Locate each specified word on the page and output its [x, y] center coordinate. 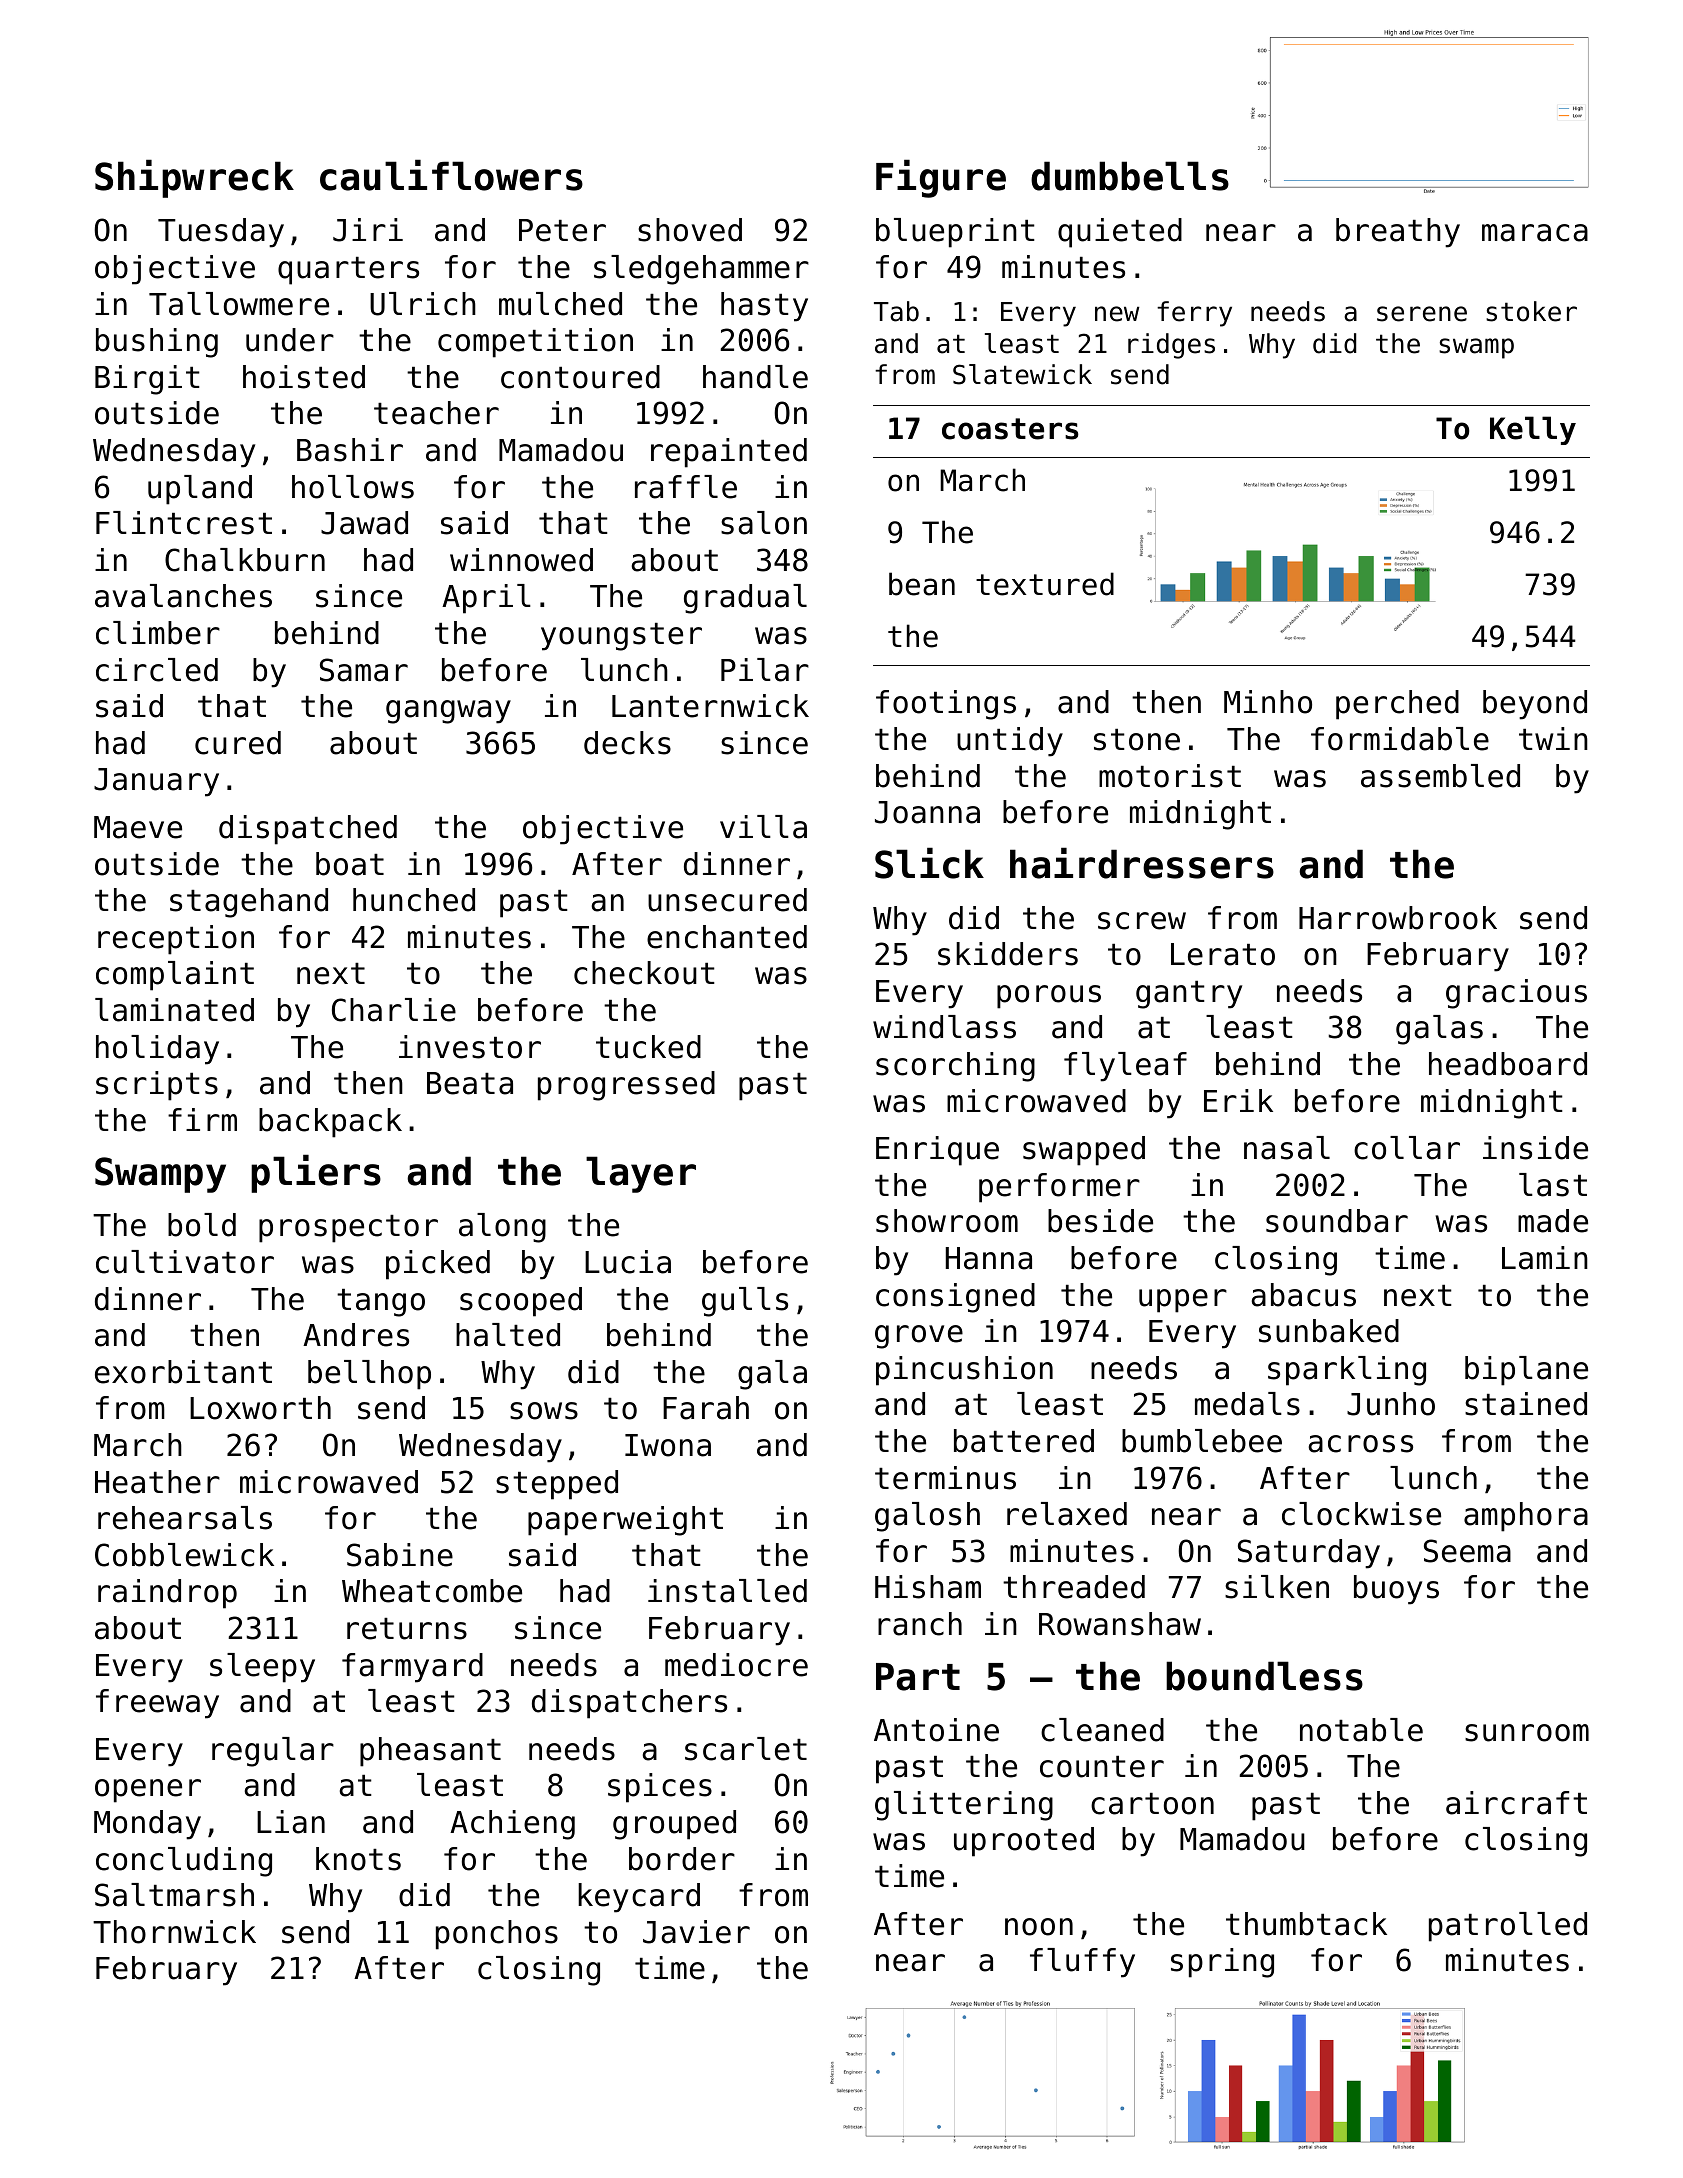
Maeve [138, 827]
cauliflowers [451, 175]
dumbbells [1130, 176]
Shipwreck [194, 178]
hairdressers [1142, 863]
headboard [1508, 1064]
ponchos [497, 1935]
